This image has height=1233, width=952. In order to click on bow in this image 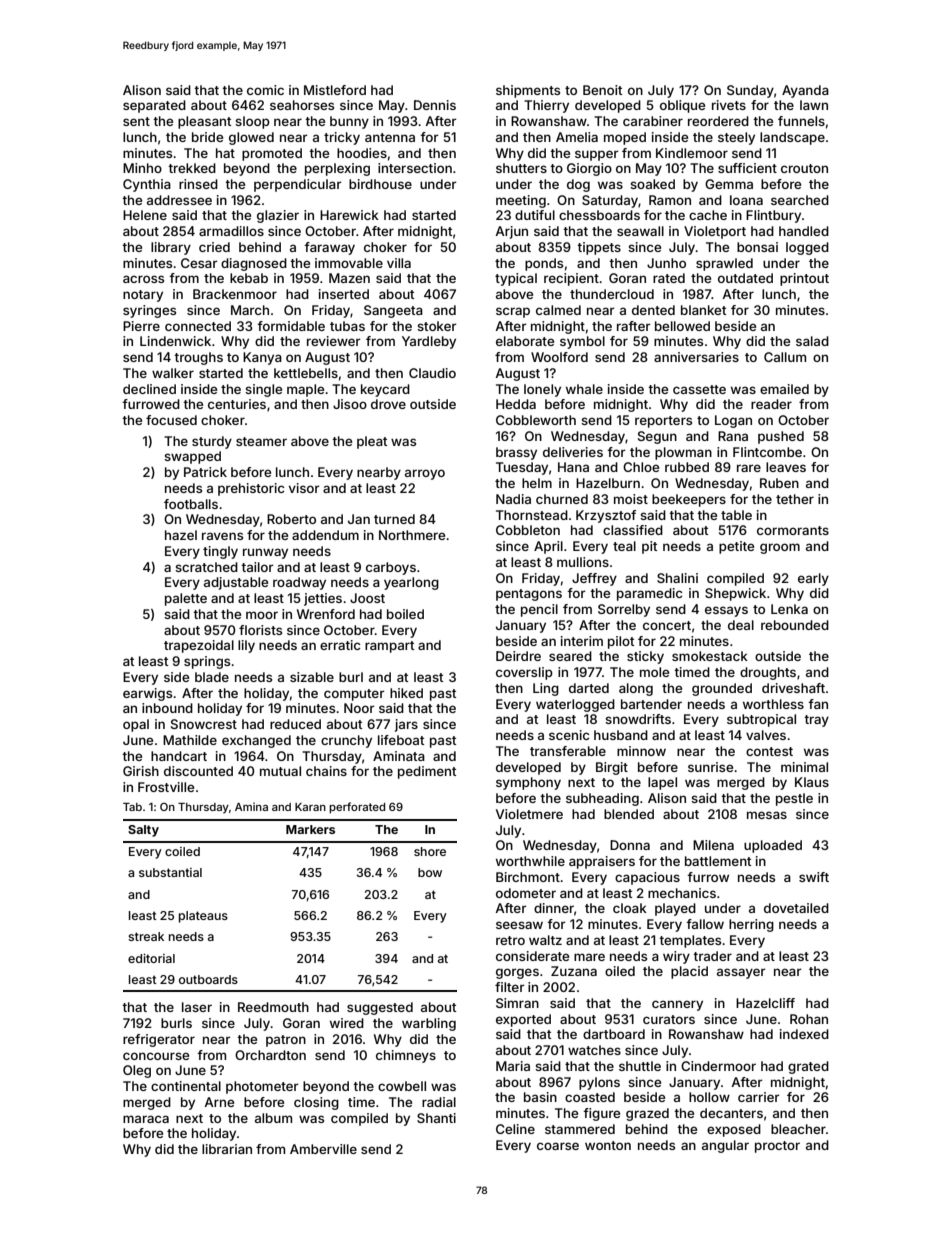, I will do `click(430, 872)`.
